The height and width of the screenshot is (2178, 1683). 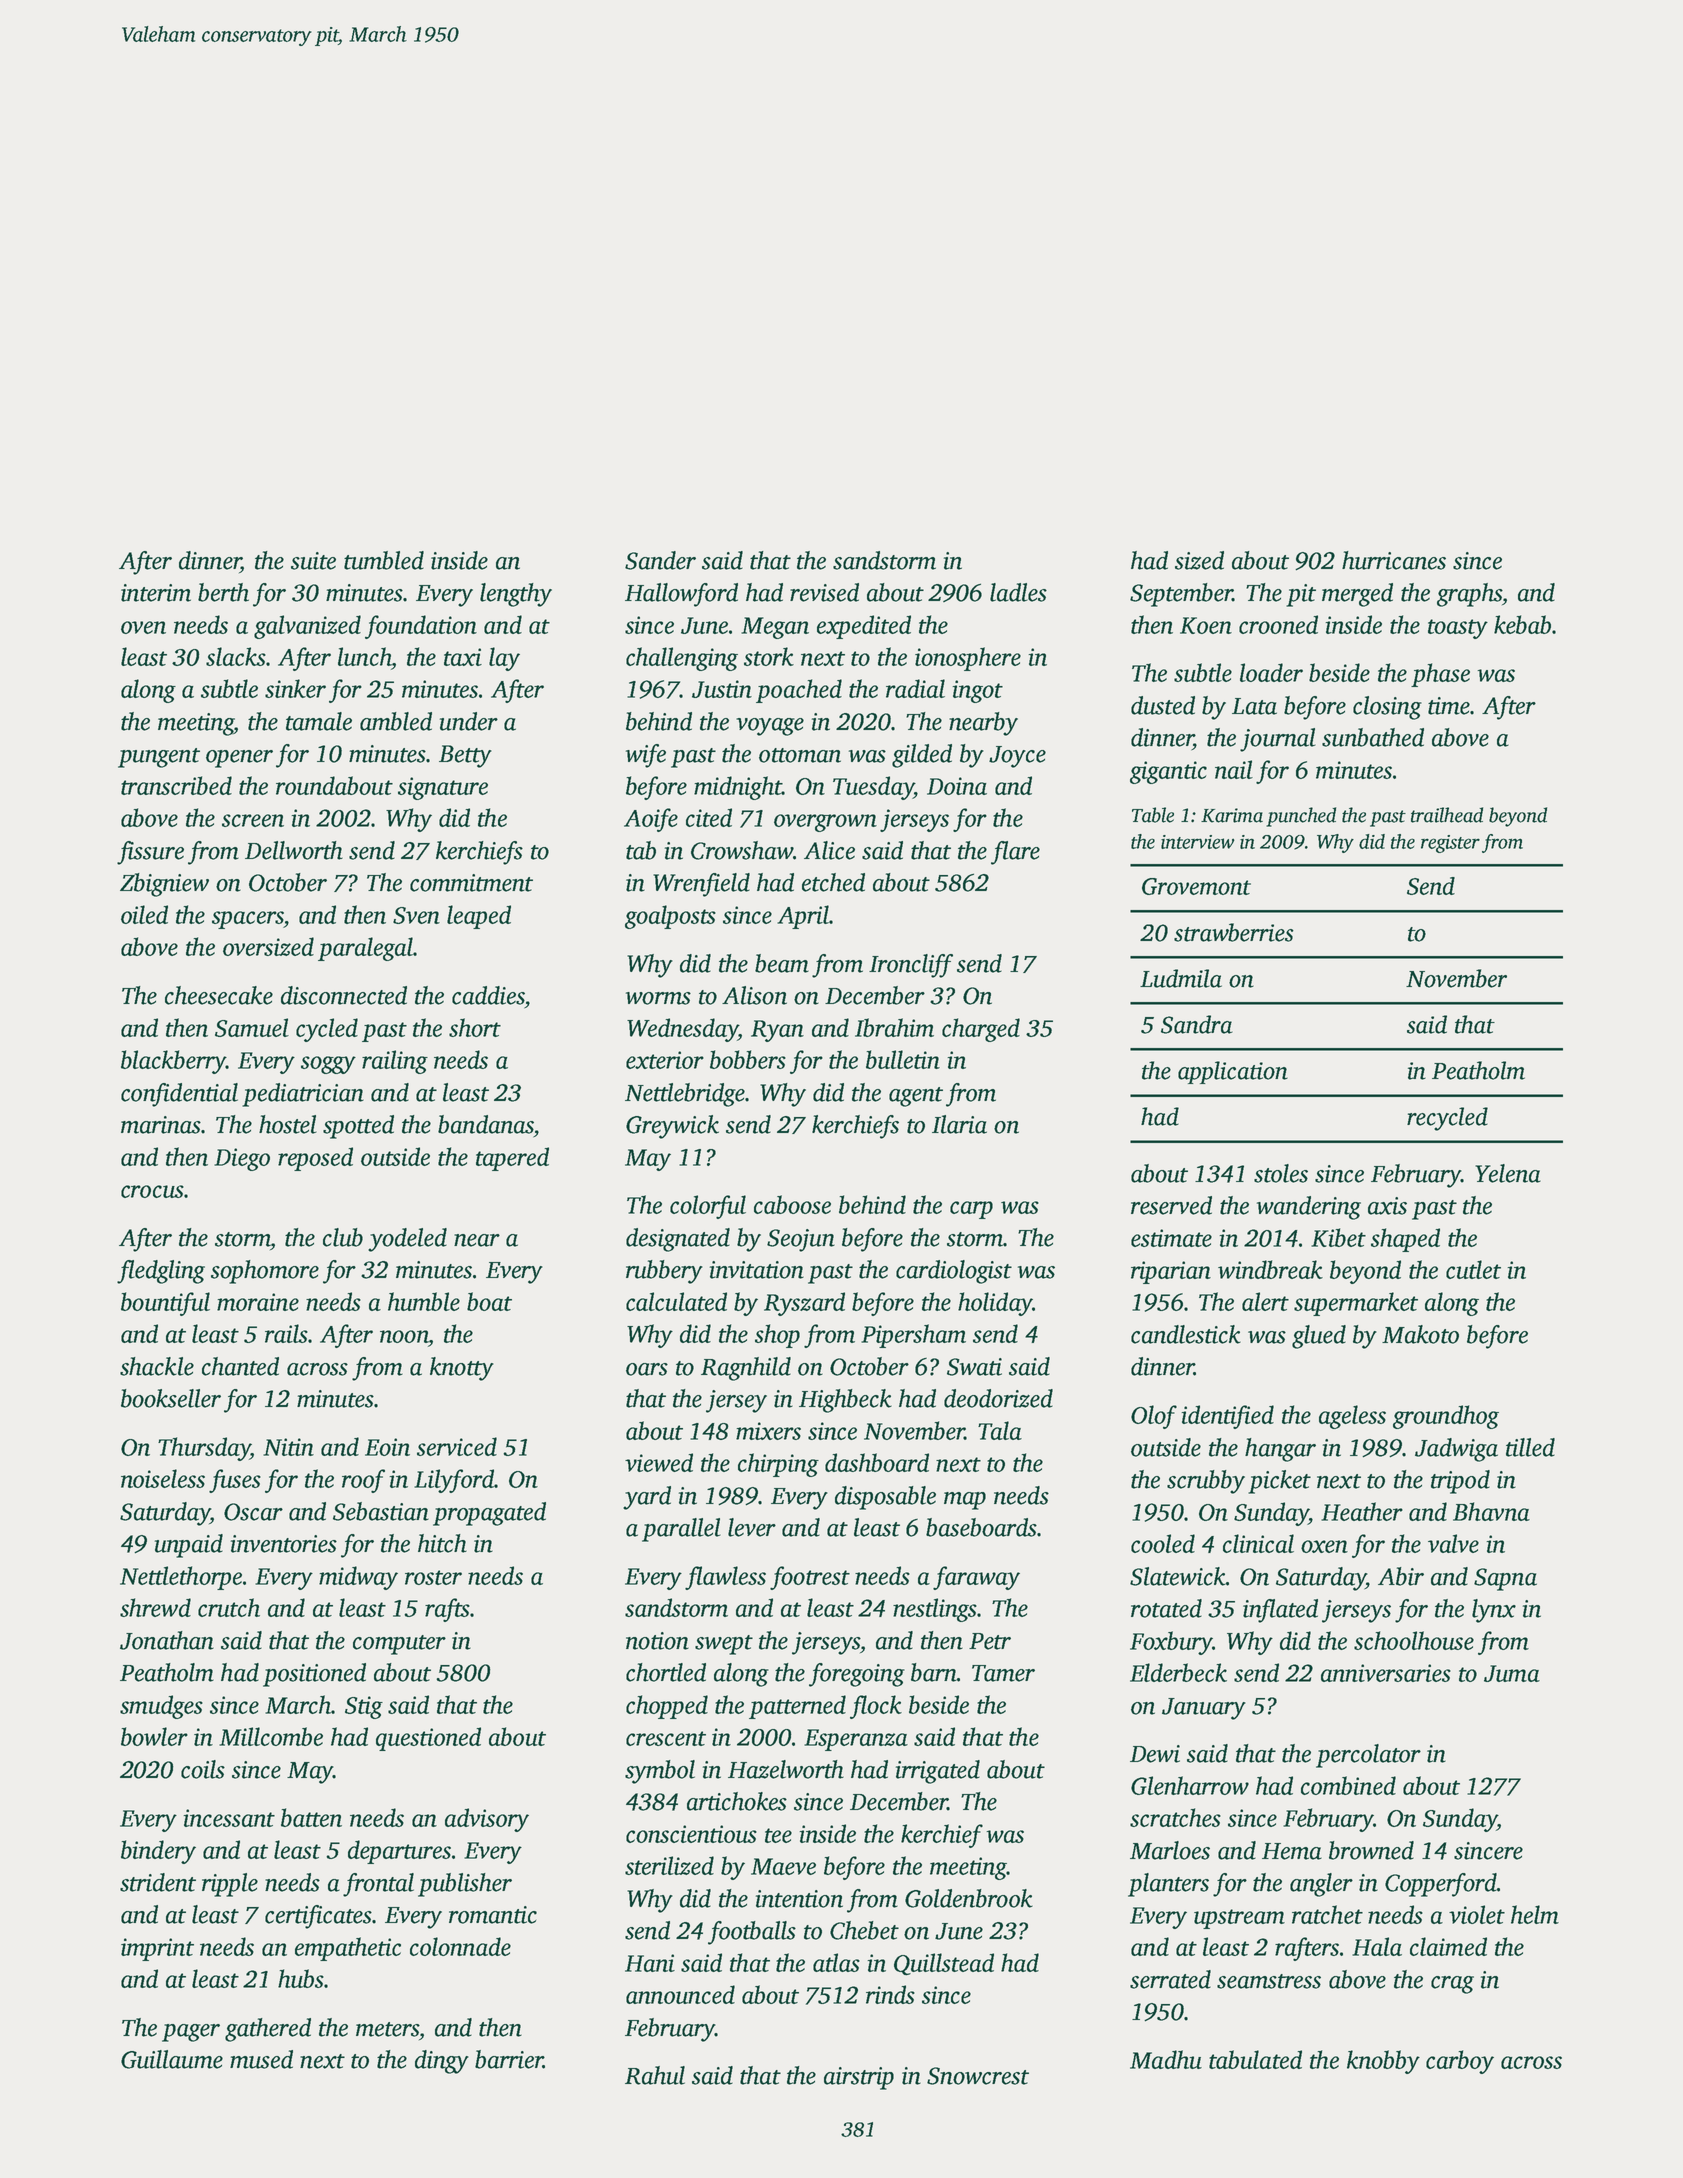 What do you see at coordinates (660, 560) in the screenshot?
I see `Sander` at bounding box center [660, 560].
